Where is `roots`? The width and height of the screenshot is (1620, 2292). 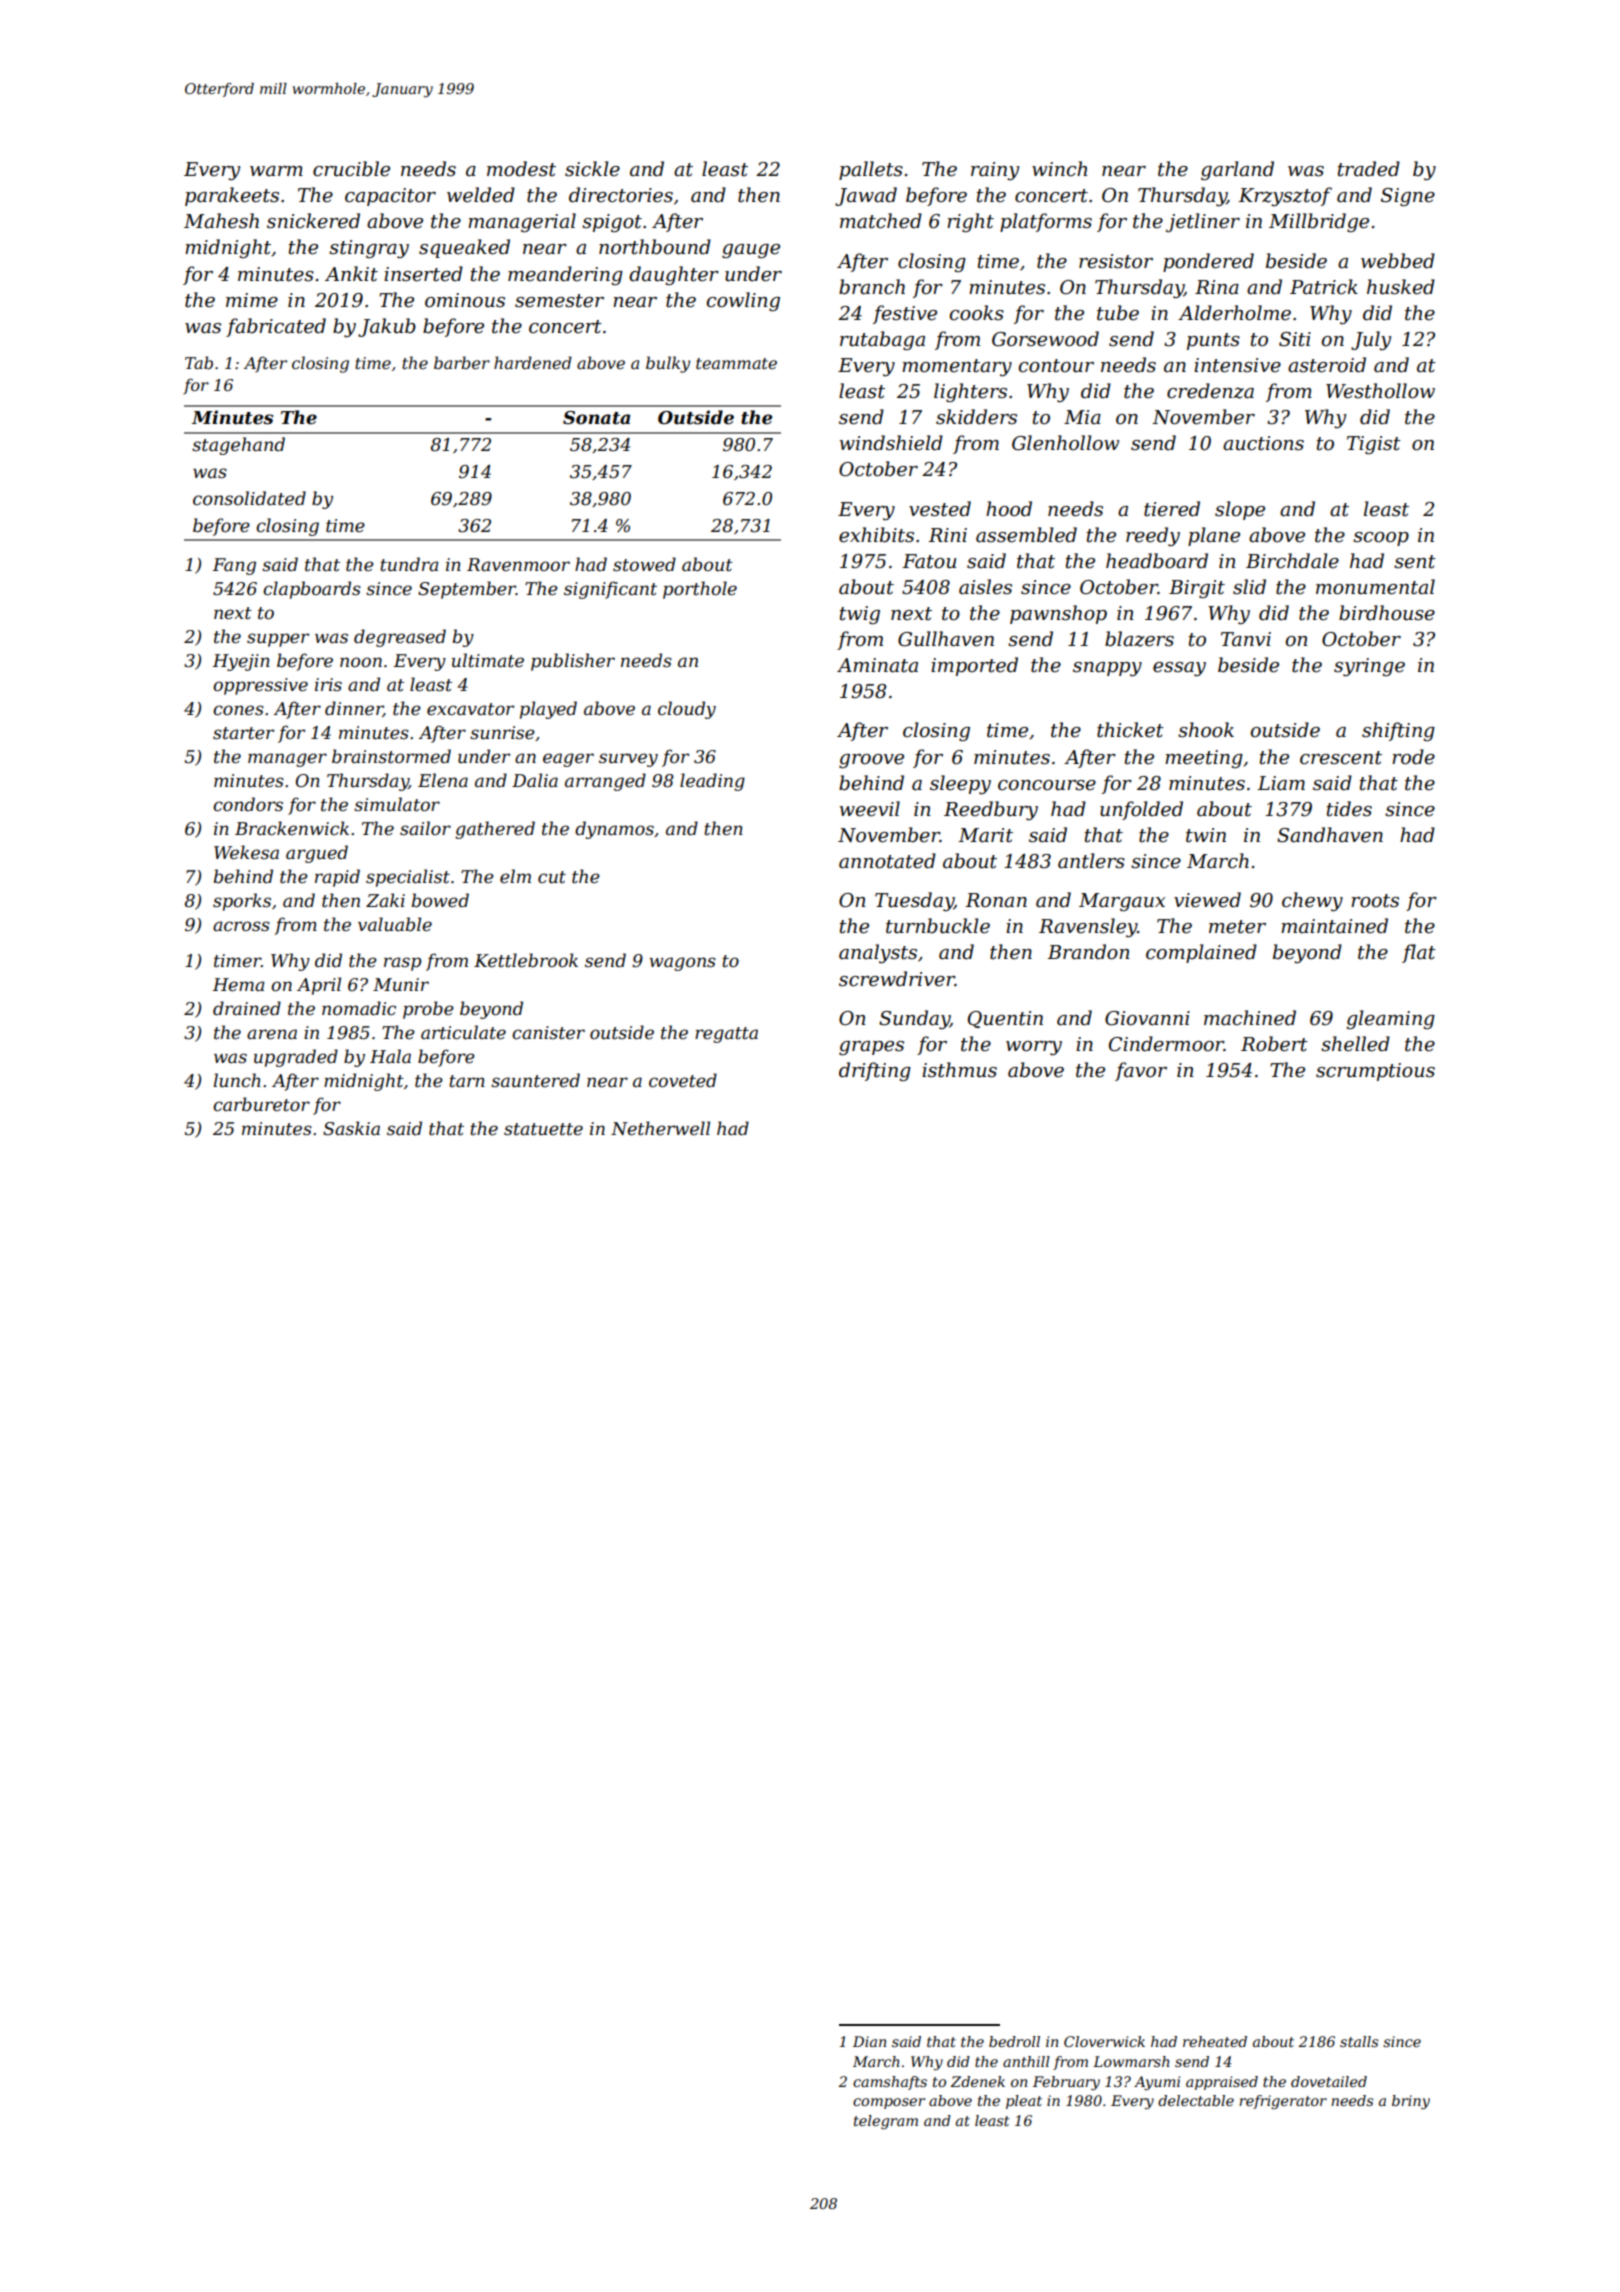 roots is located at coordinates (1375, 901).
